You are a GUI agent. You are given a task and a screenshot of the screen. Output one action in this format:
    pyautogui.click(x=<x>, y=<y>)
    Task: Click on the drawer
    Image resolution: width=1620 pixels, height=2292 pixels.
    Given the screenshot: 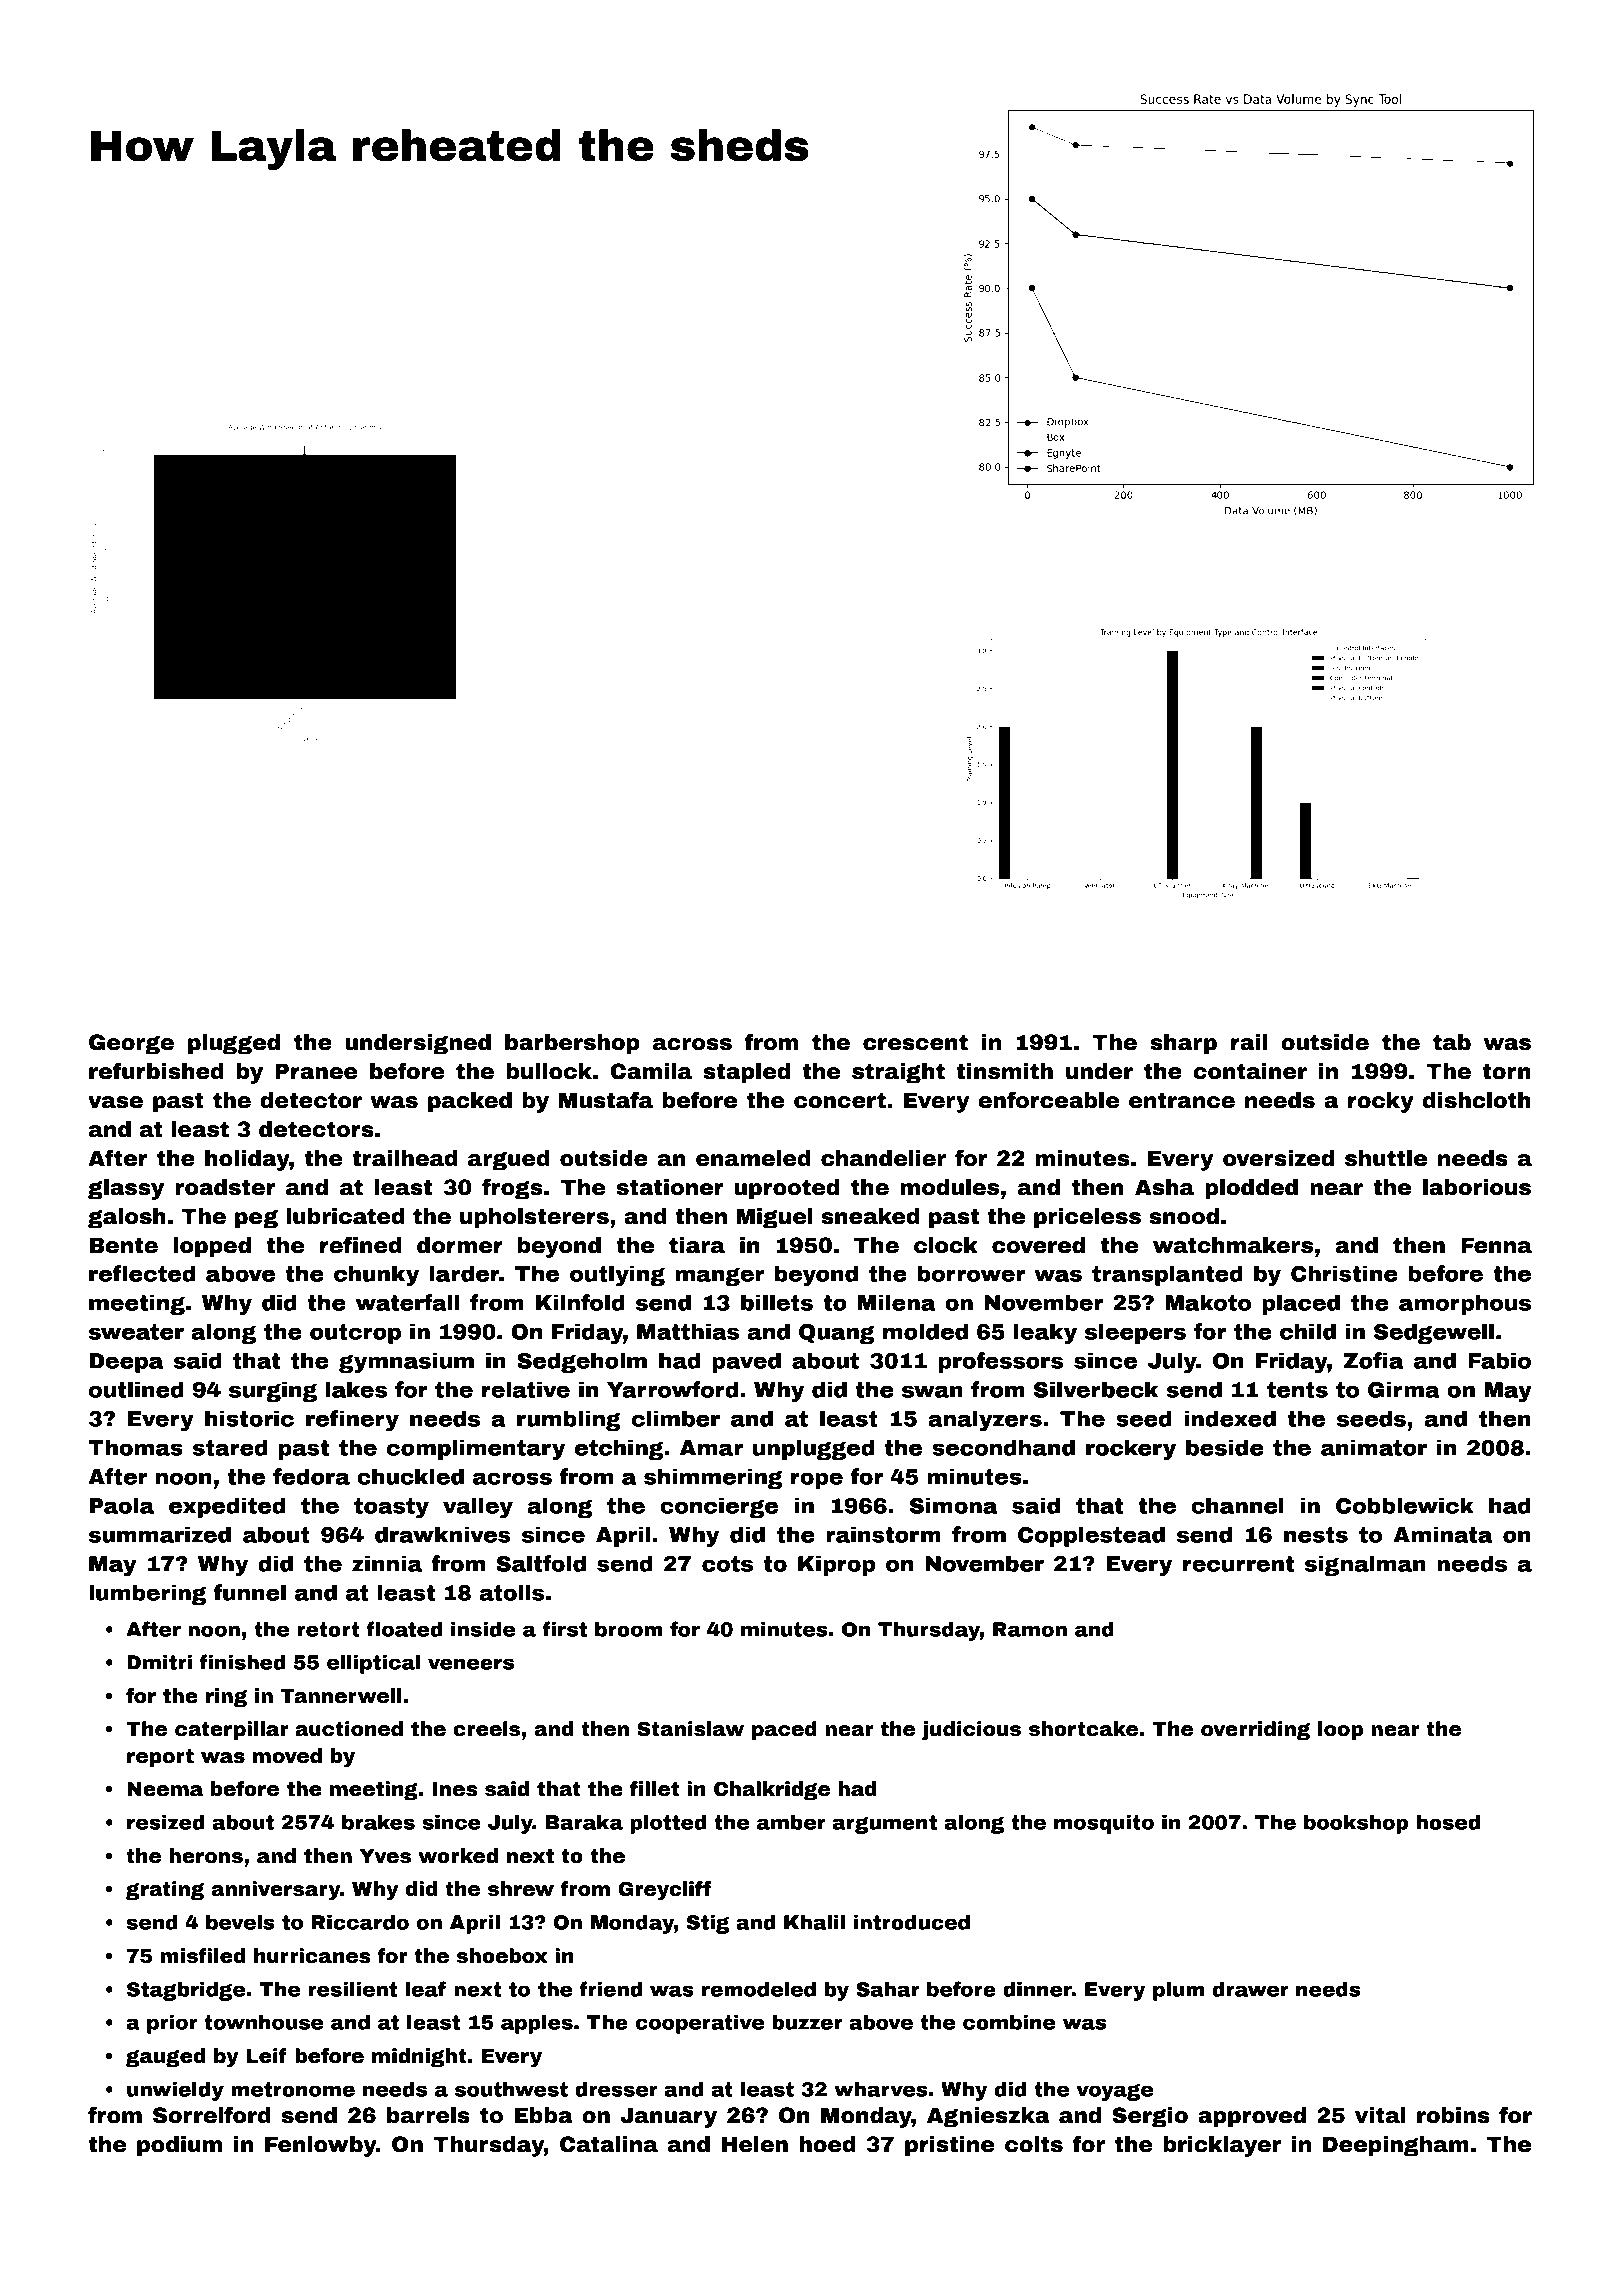 What is the action you would take?
    pyautogui.click(x=1250, y=1989)
